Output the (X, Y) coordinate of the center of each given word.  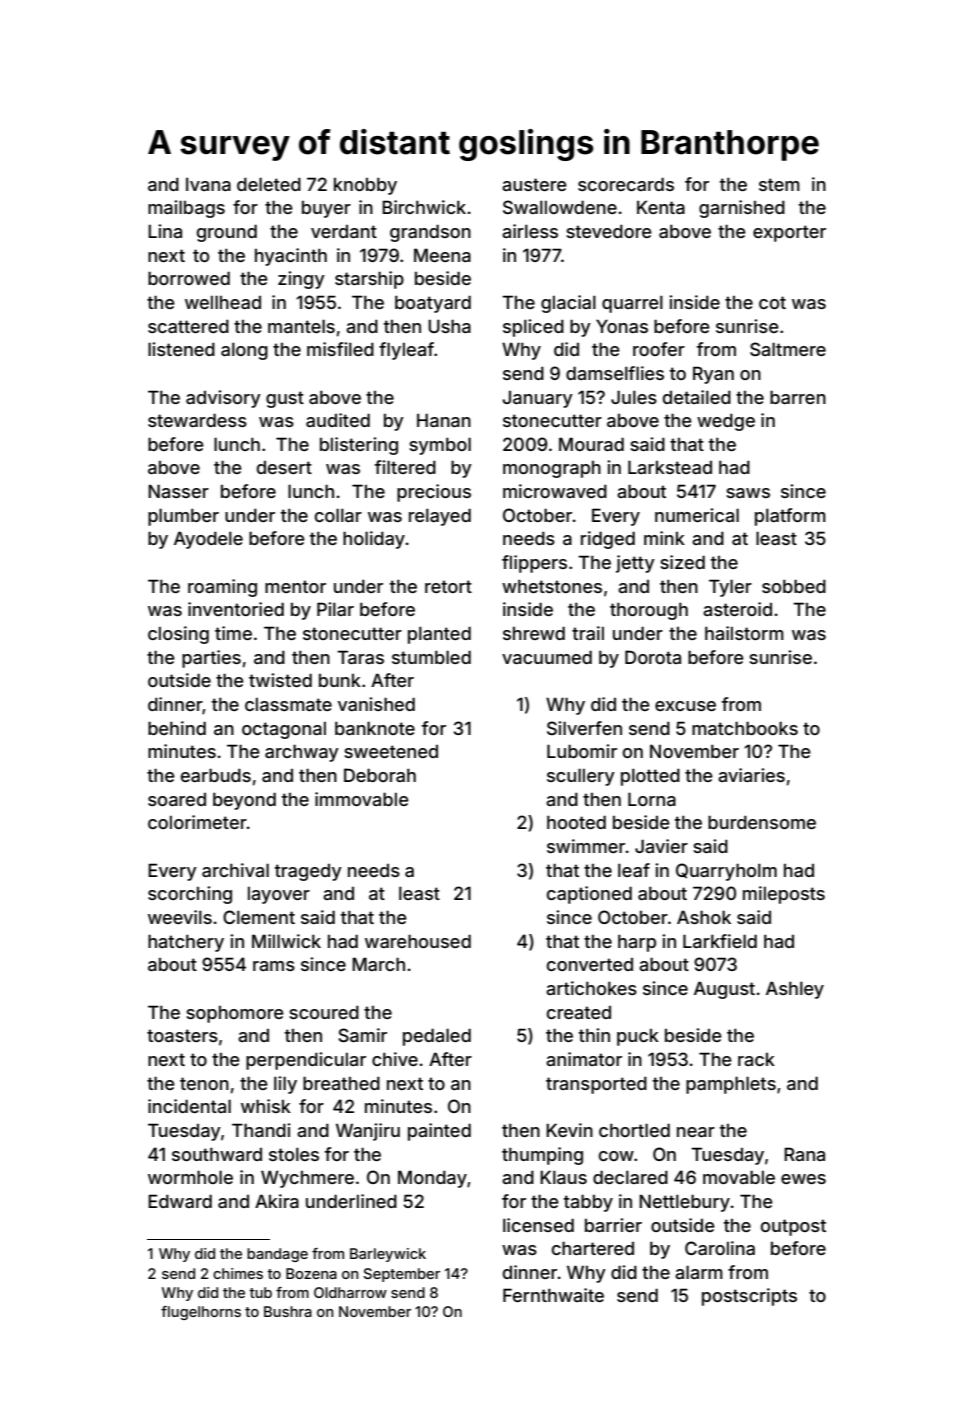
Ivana (208, 184)
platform (790, 517)
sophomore (235, 1014)
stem (779, 184)
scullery (581, 777)
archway (302, 753)
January (537, 399)
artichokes (591, 988)
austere (534, 184)
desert (284, 467)
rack (756, 1059)
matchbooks (745, 728)
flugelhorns (201, 1313)
